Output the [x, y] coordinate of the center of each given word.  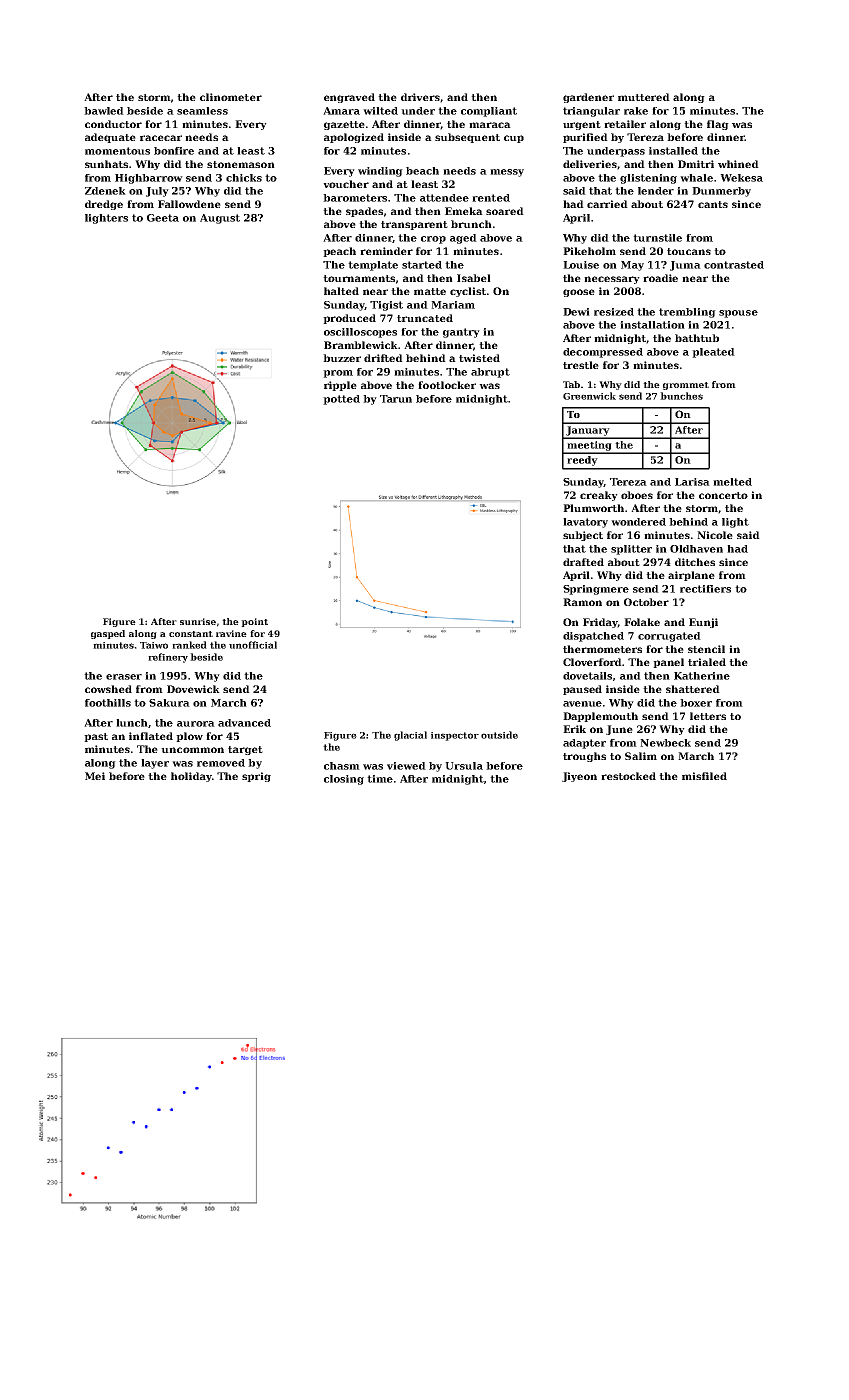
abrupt [490, 373]
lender [656, 191]
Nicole [715, 535]
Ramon [582, 602]
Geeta [163, 218]
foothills [108, 703]
